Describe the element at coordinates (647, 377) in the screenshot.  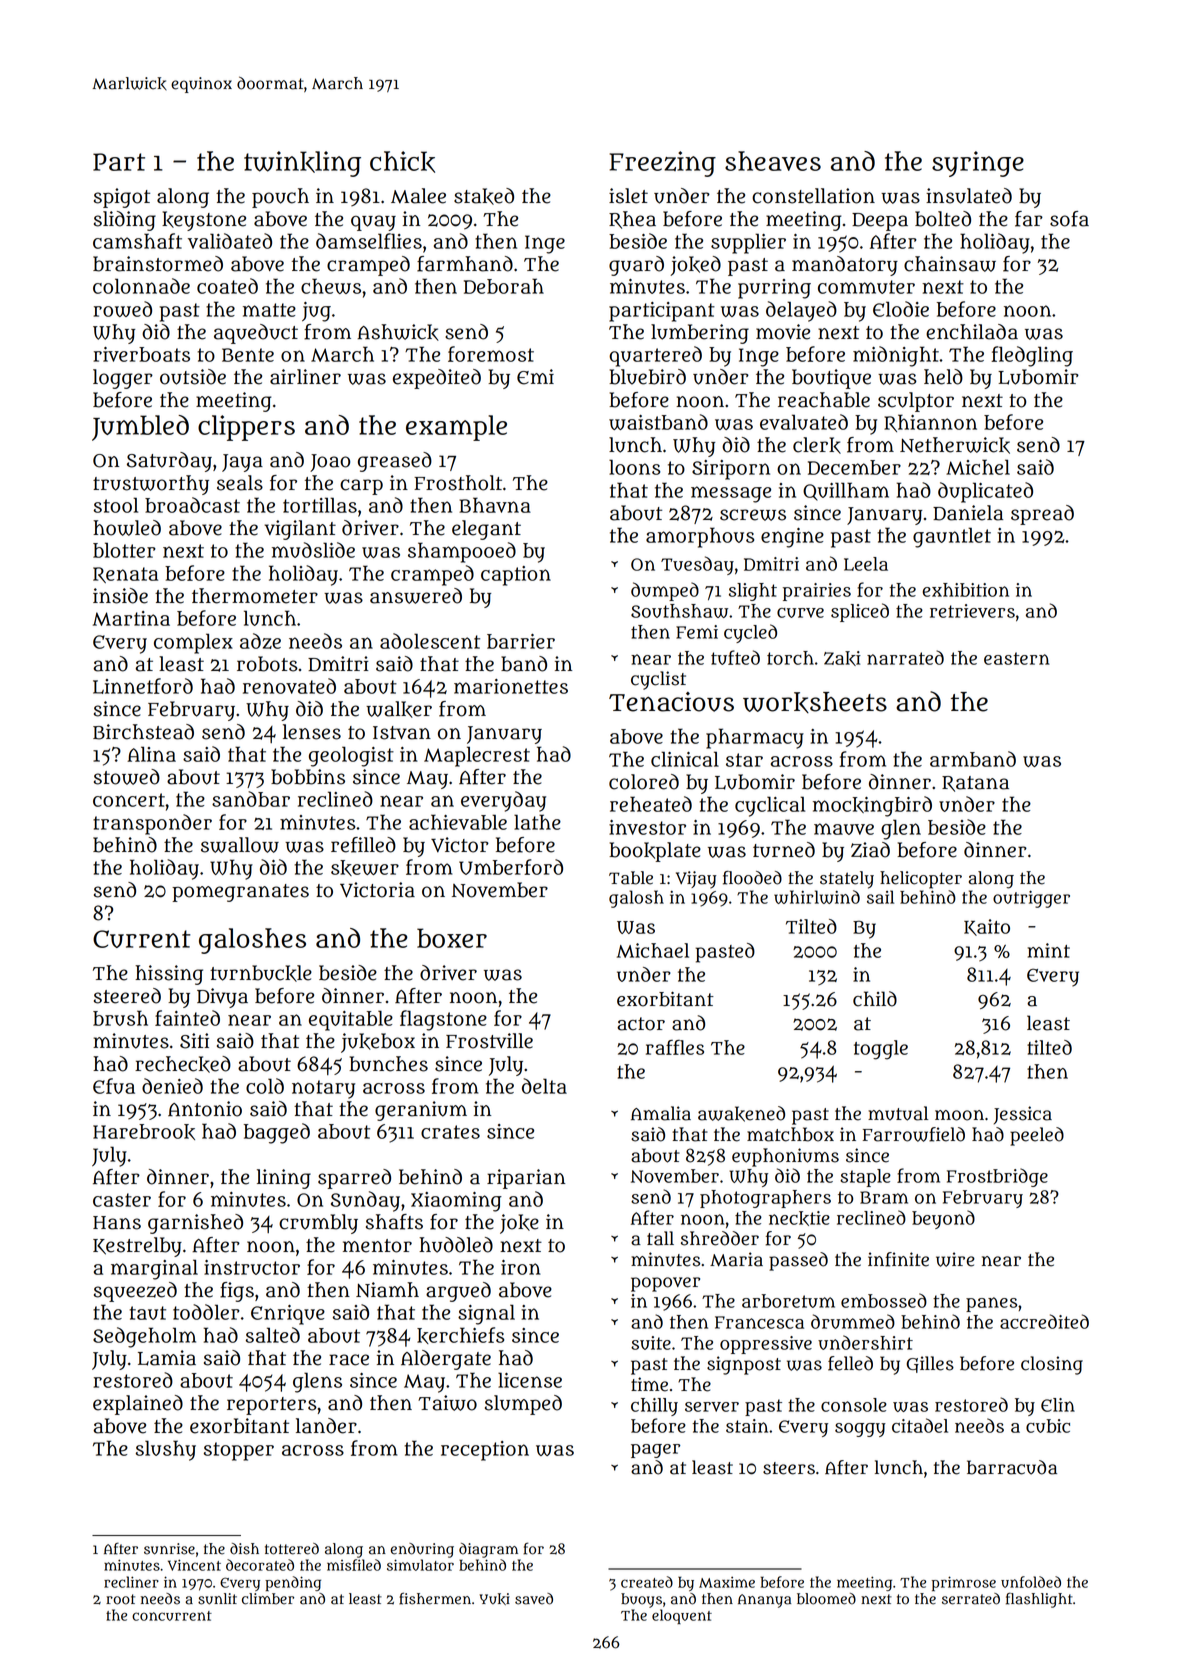
I see `bluebird` at that location.
